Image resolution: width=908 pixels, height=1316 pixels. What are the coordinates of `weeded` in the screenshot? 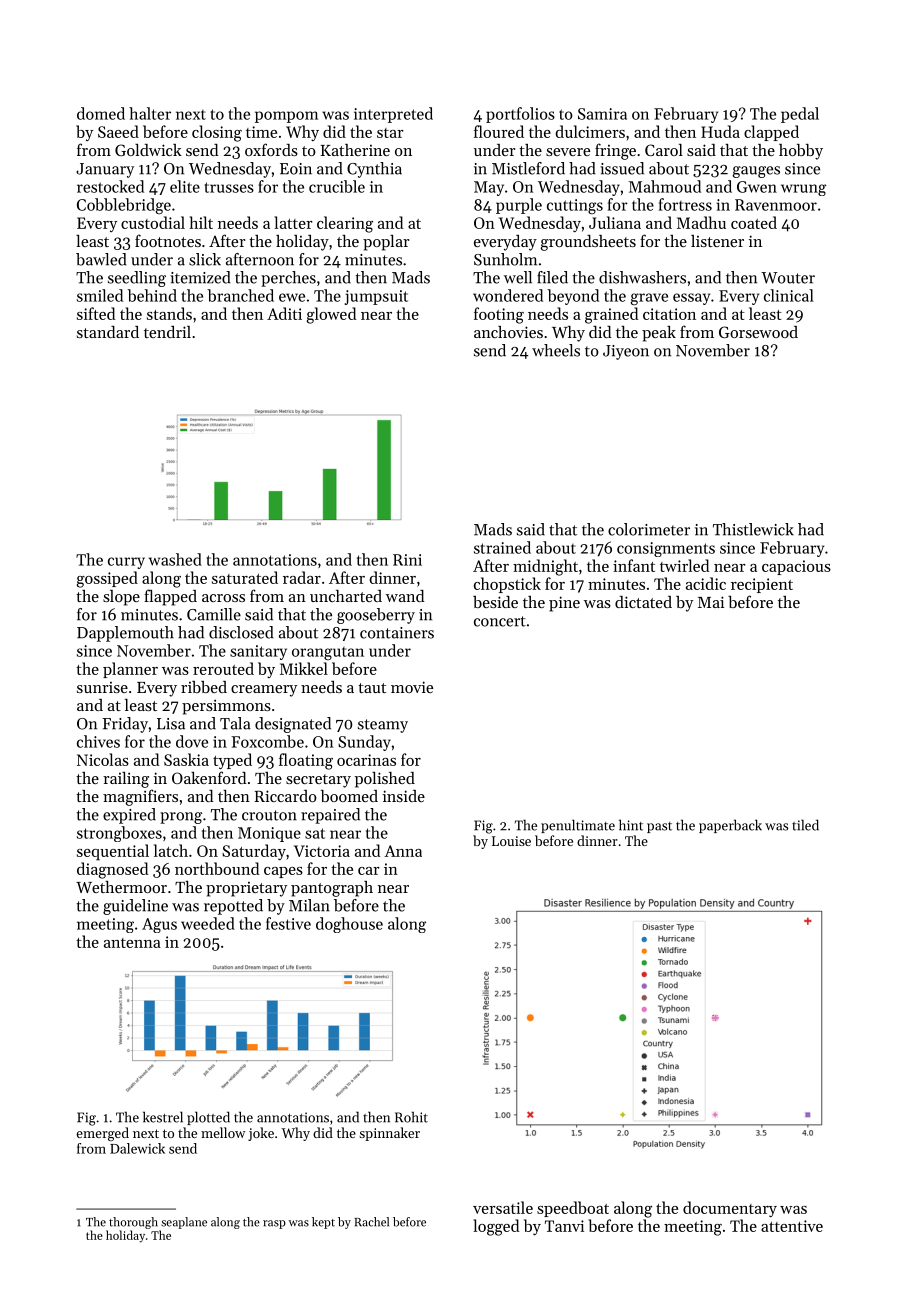 It's located at (208, 923).
